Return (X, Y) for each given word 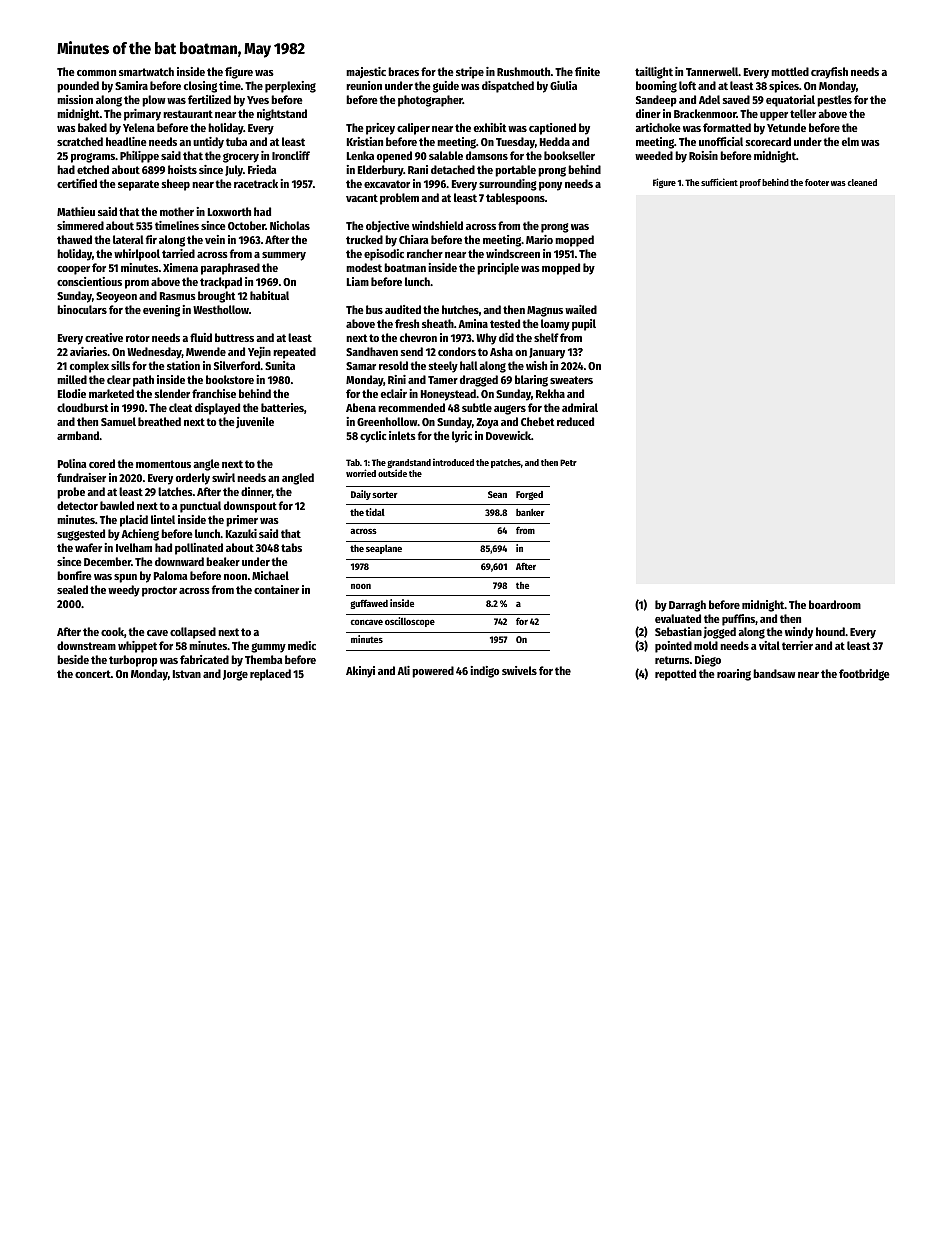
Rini (397, 379)
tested (505, 323)
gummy (268, 648)
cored (102, 463)
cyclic (373, 437)
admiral (580, 407)
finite (587, 71)
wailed (581, 309)
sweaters (571, 380)
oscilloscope (410, 622)
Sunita (280, 365)
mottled (790, 71)
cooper (73, 270)
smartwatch (146, 71)
